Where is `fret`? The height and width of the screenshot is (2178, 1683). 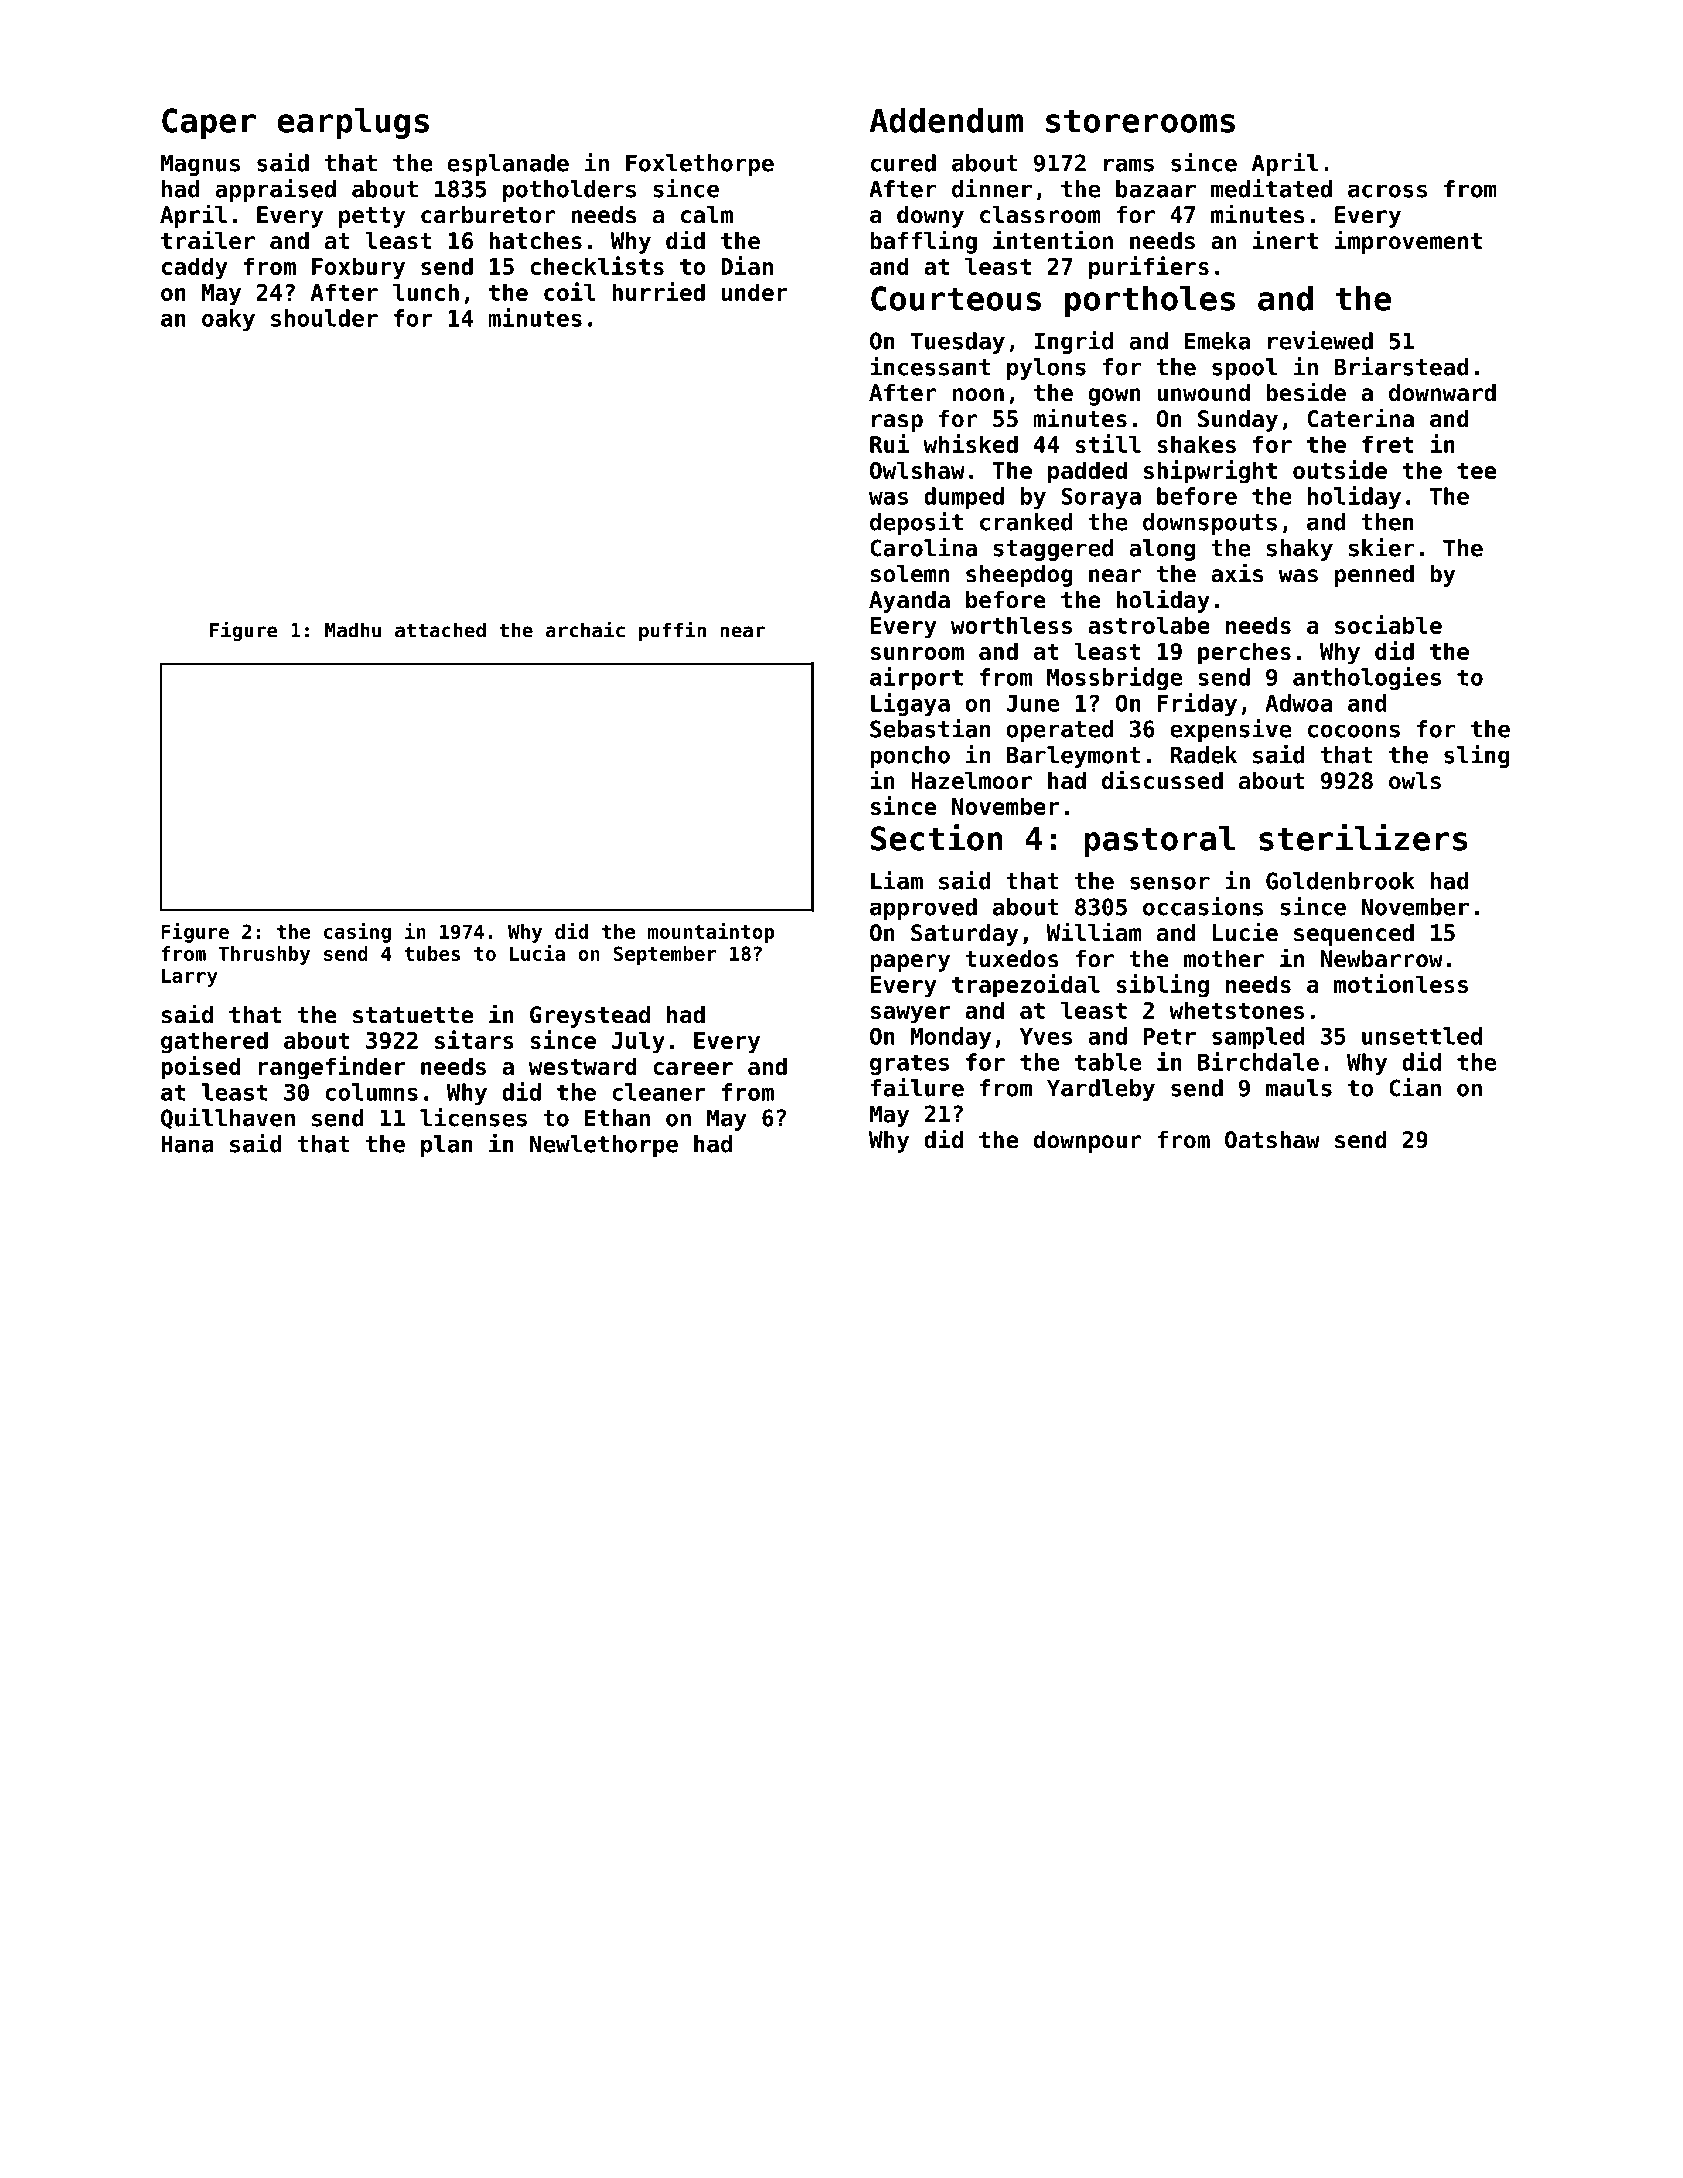
fret is located at coordinates (1388, 444).
